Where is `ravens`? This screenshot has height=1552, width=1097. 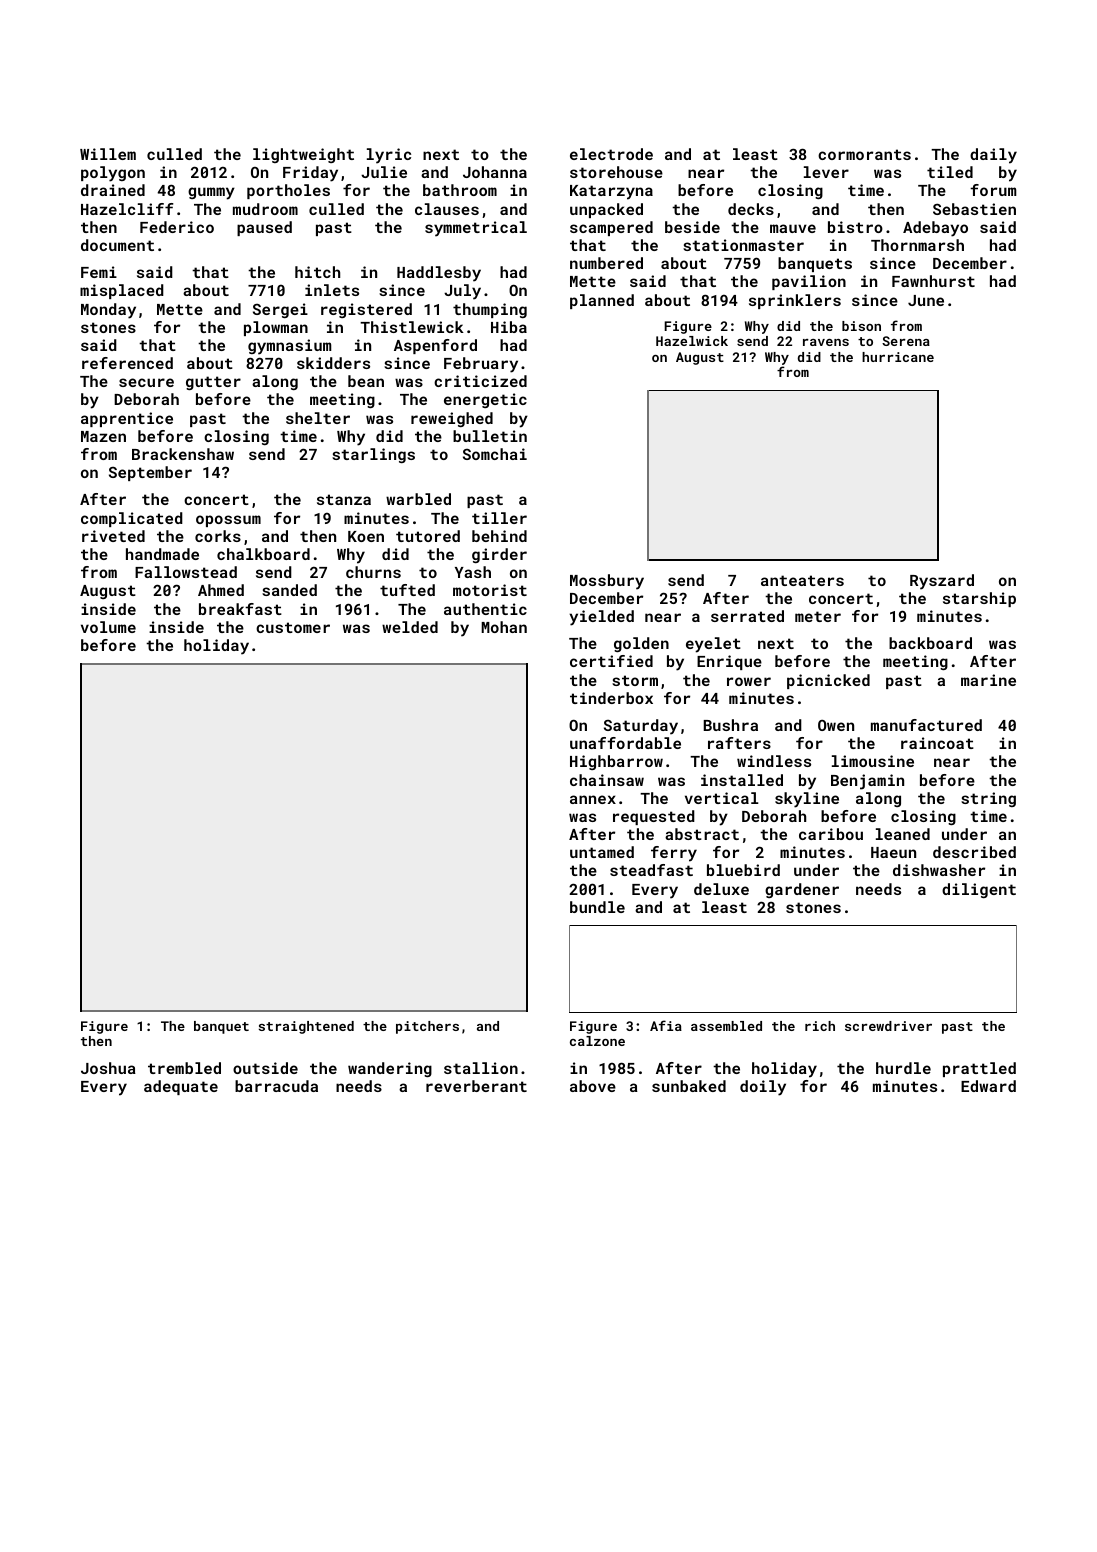 ravens is located at coordinates (826, 342).
